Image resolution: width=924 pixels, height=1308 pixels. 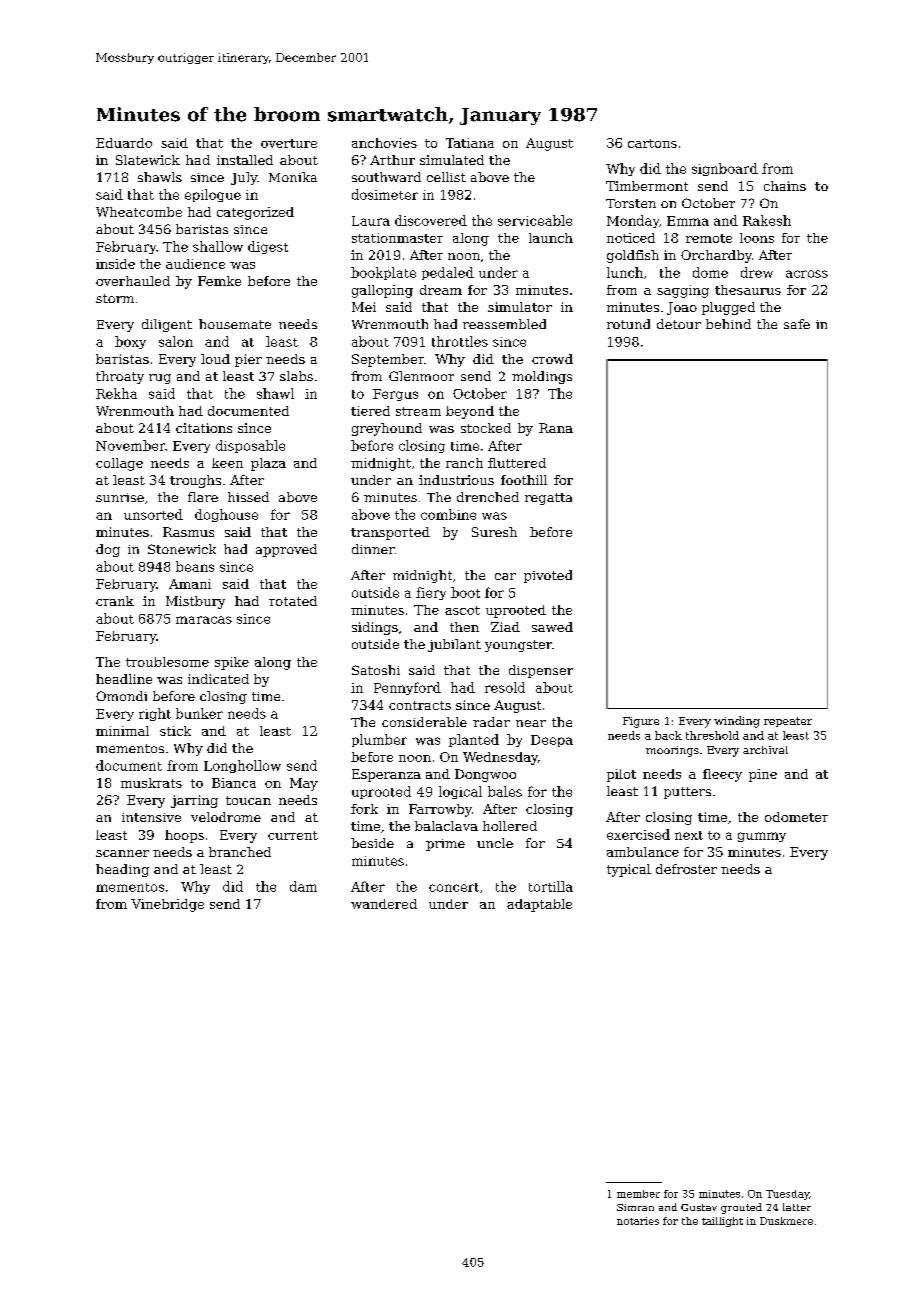 What do you see at coordinates (303, 886) in the screenshot?
I see `dam` at bounding box center [303, 886].
